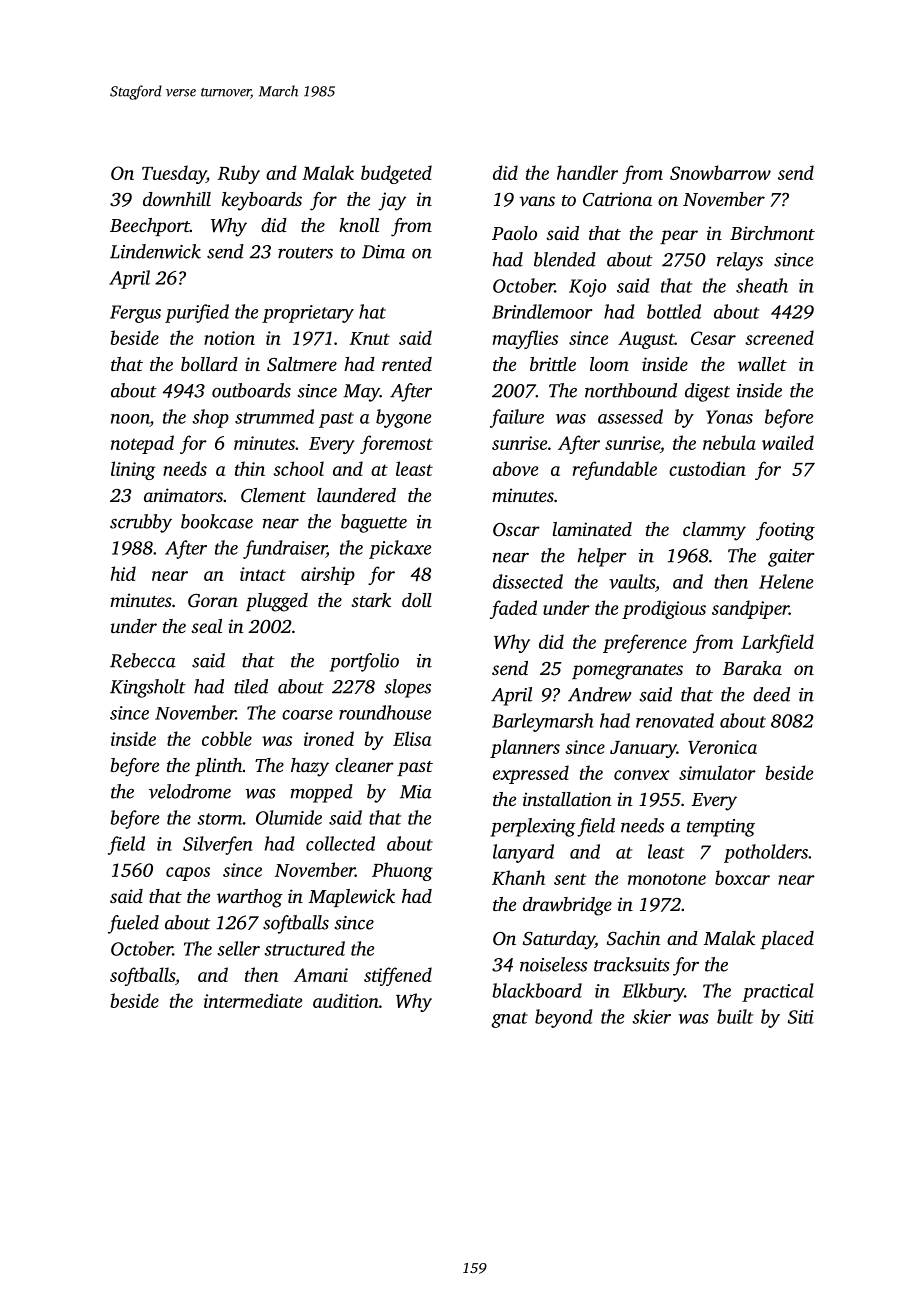 This screenshot has height=1311, width=924. What do you see at coordinates (537, 201) in the screenshot?
I see `vans` at bounding box center [537, 201].
